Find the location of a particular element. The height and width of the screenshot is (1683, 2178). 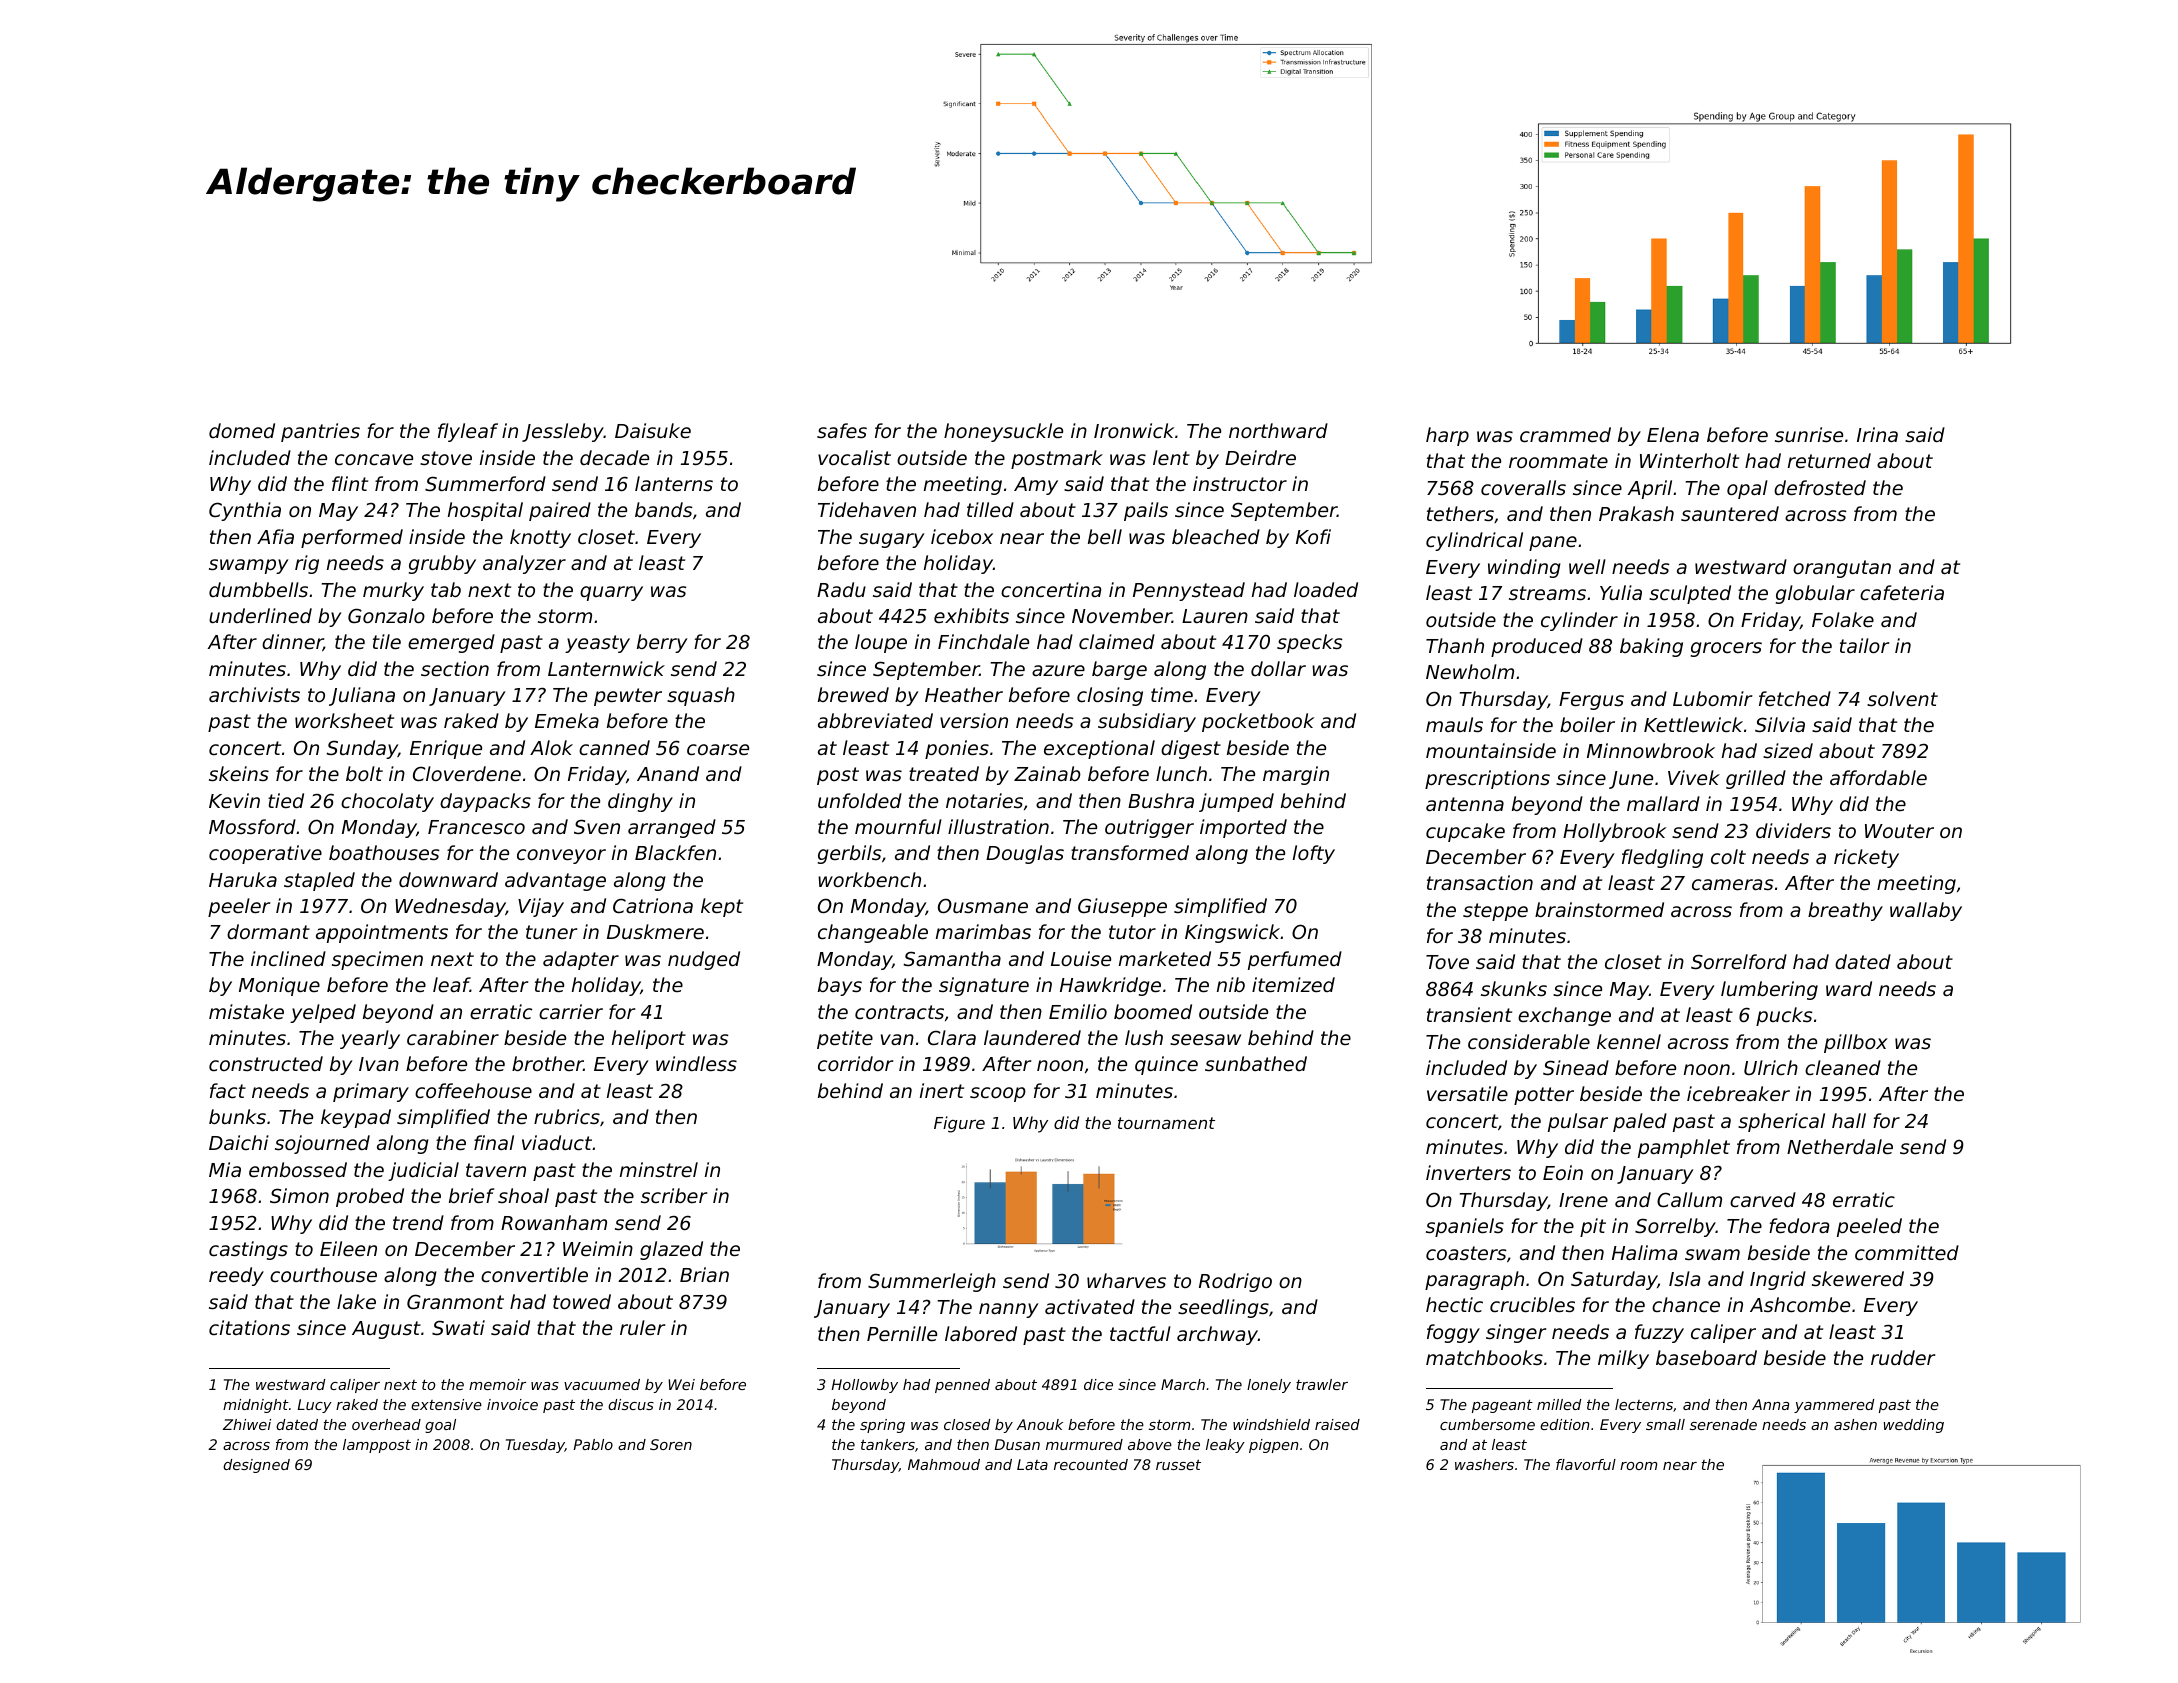

Daichi is located at coordinates (239, 1142).
